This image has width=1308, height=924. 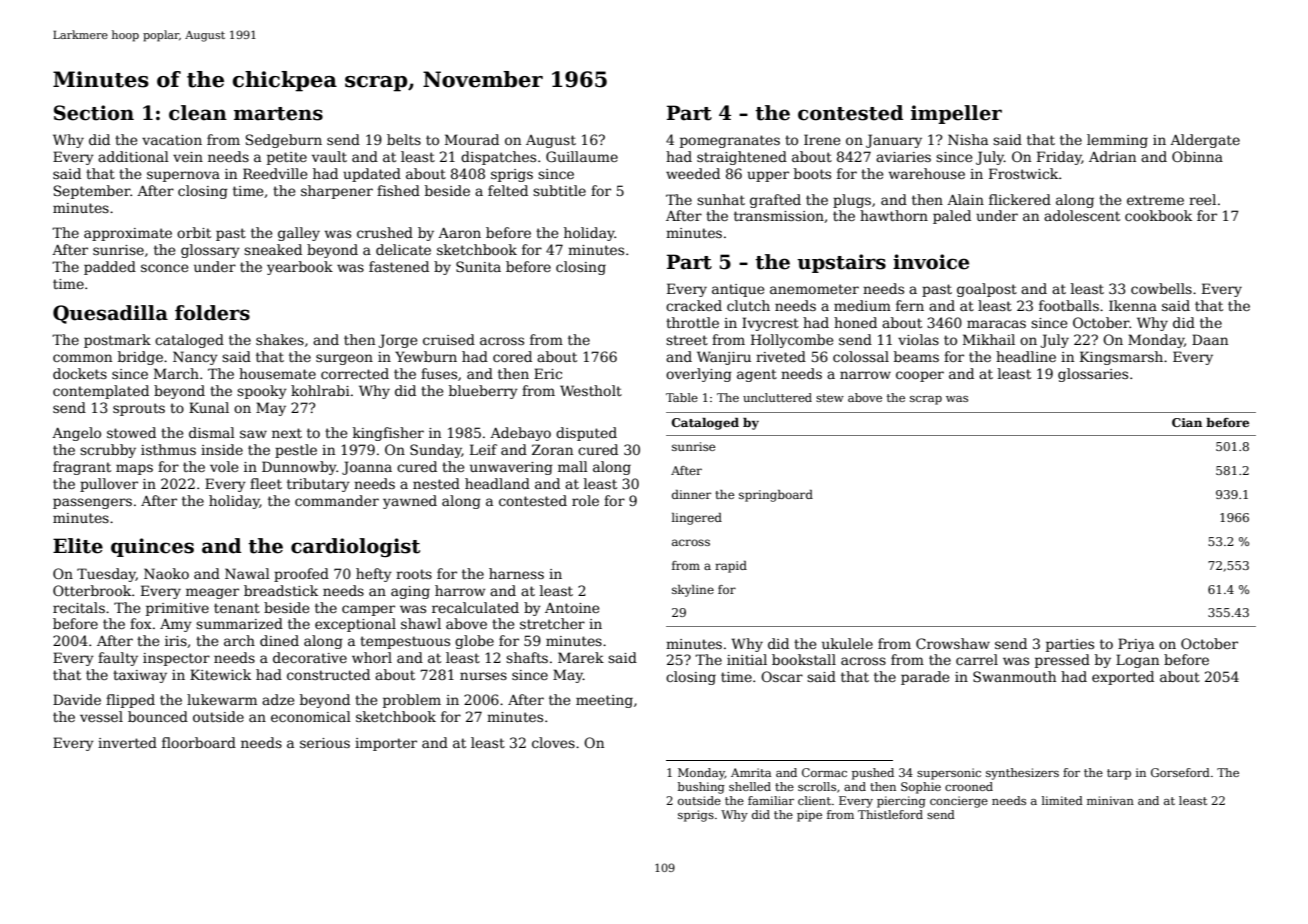 I want to click on September, so click(x=92, y=192).
